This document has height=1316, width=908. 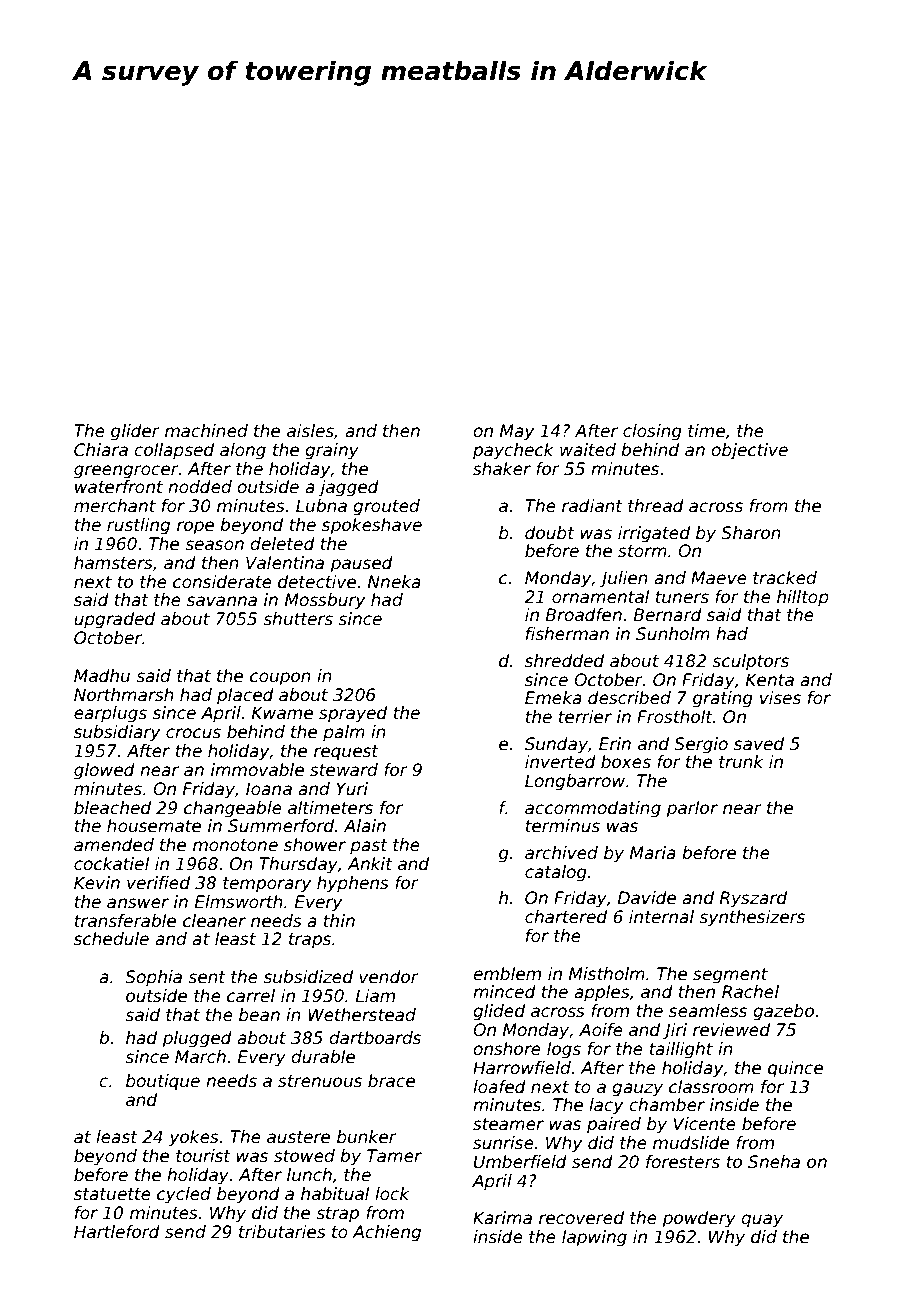 I want to click on Sophia, so click(x=153, y=978).
